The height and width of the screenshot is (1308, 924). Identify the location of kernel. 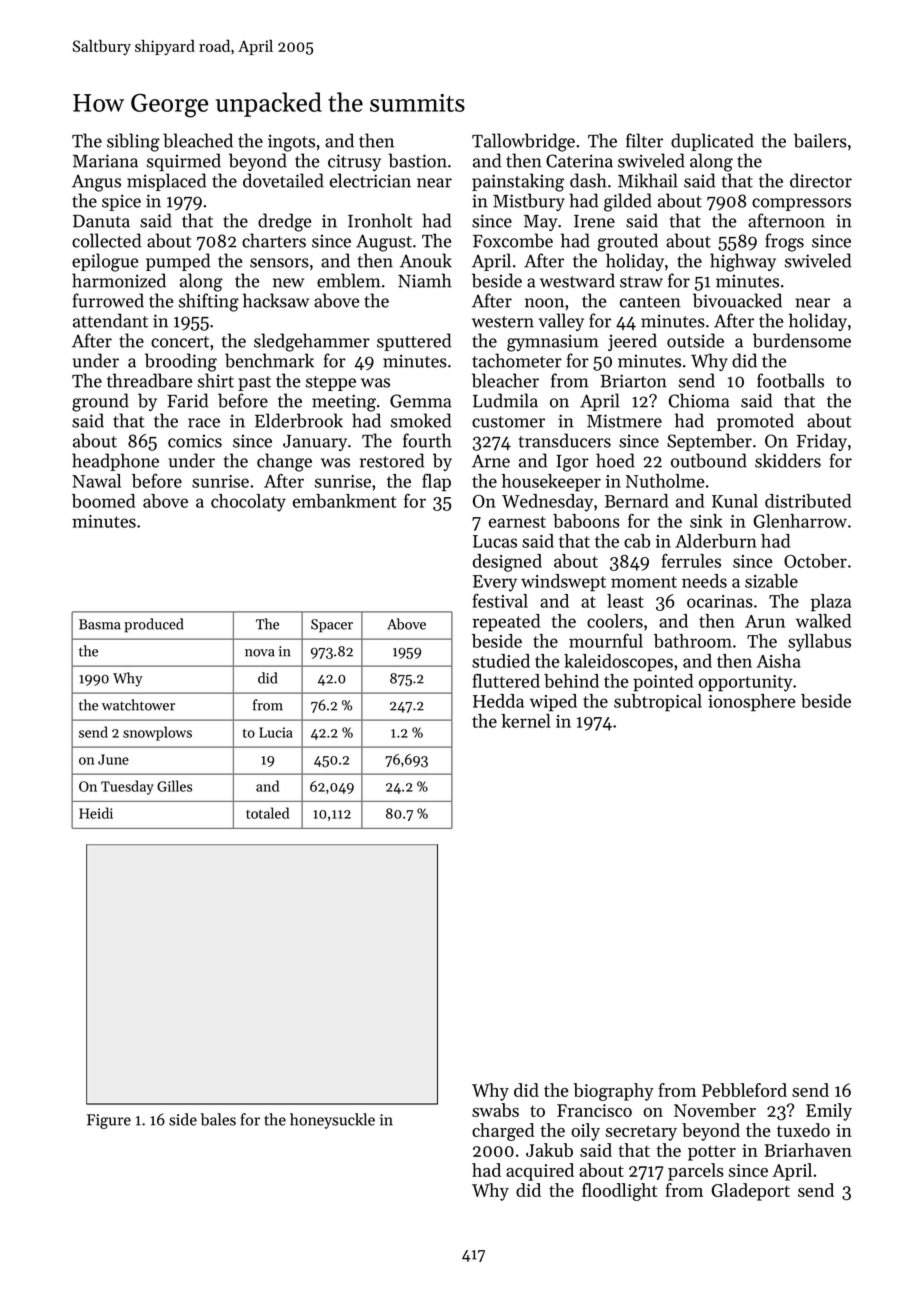
(526, 721).
